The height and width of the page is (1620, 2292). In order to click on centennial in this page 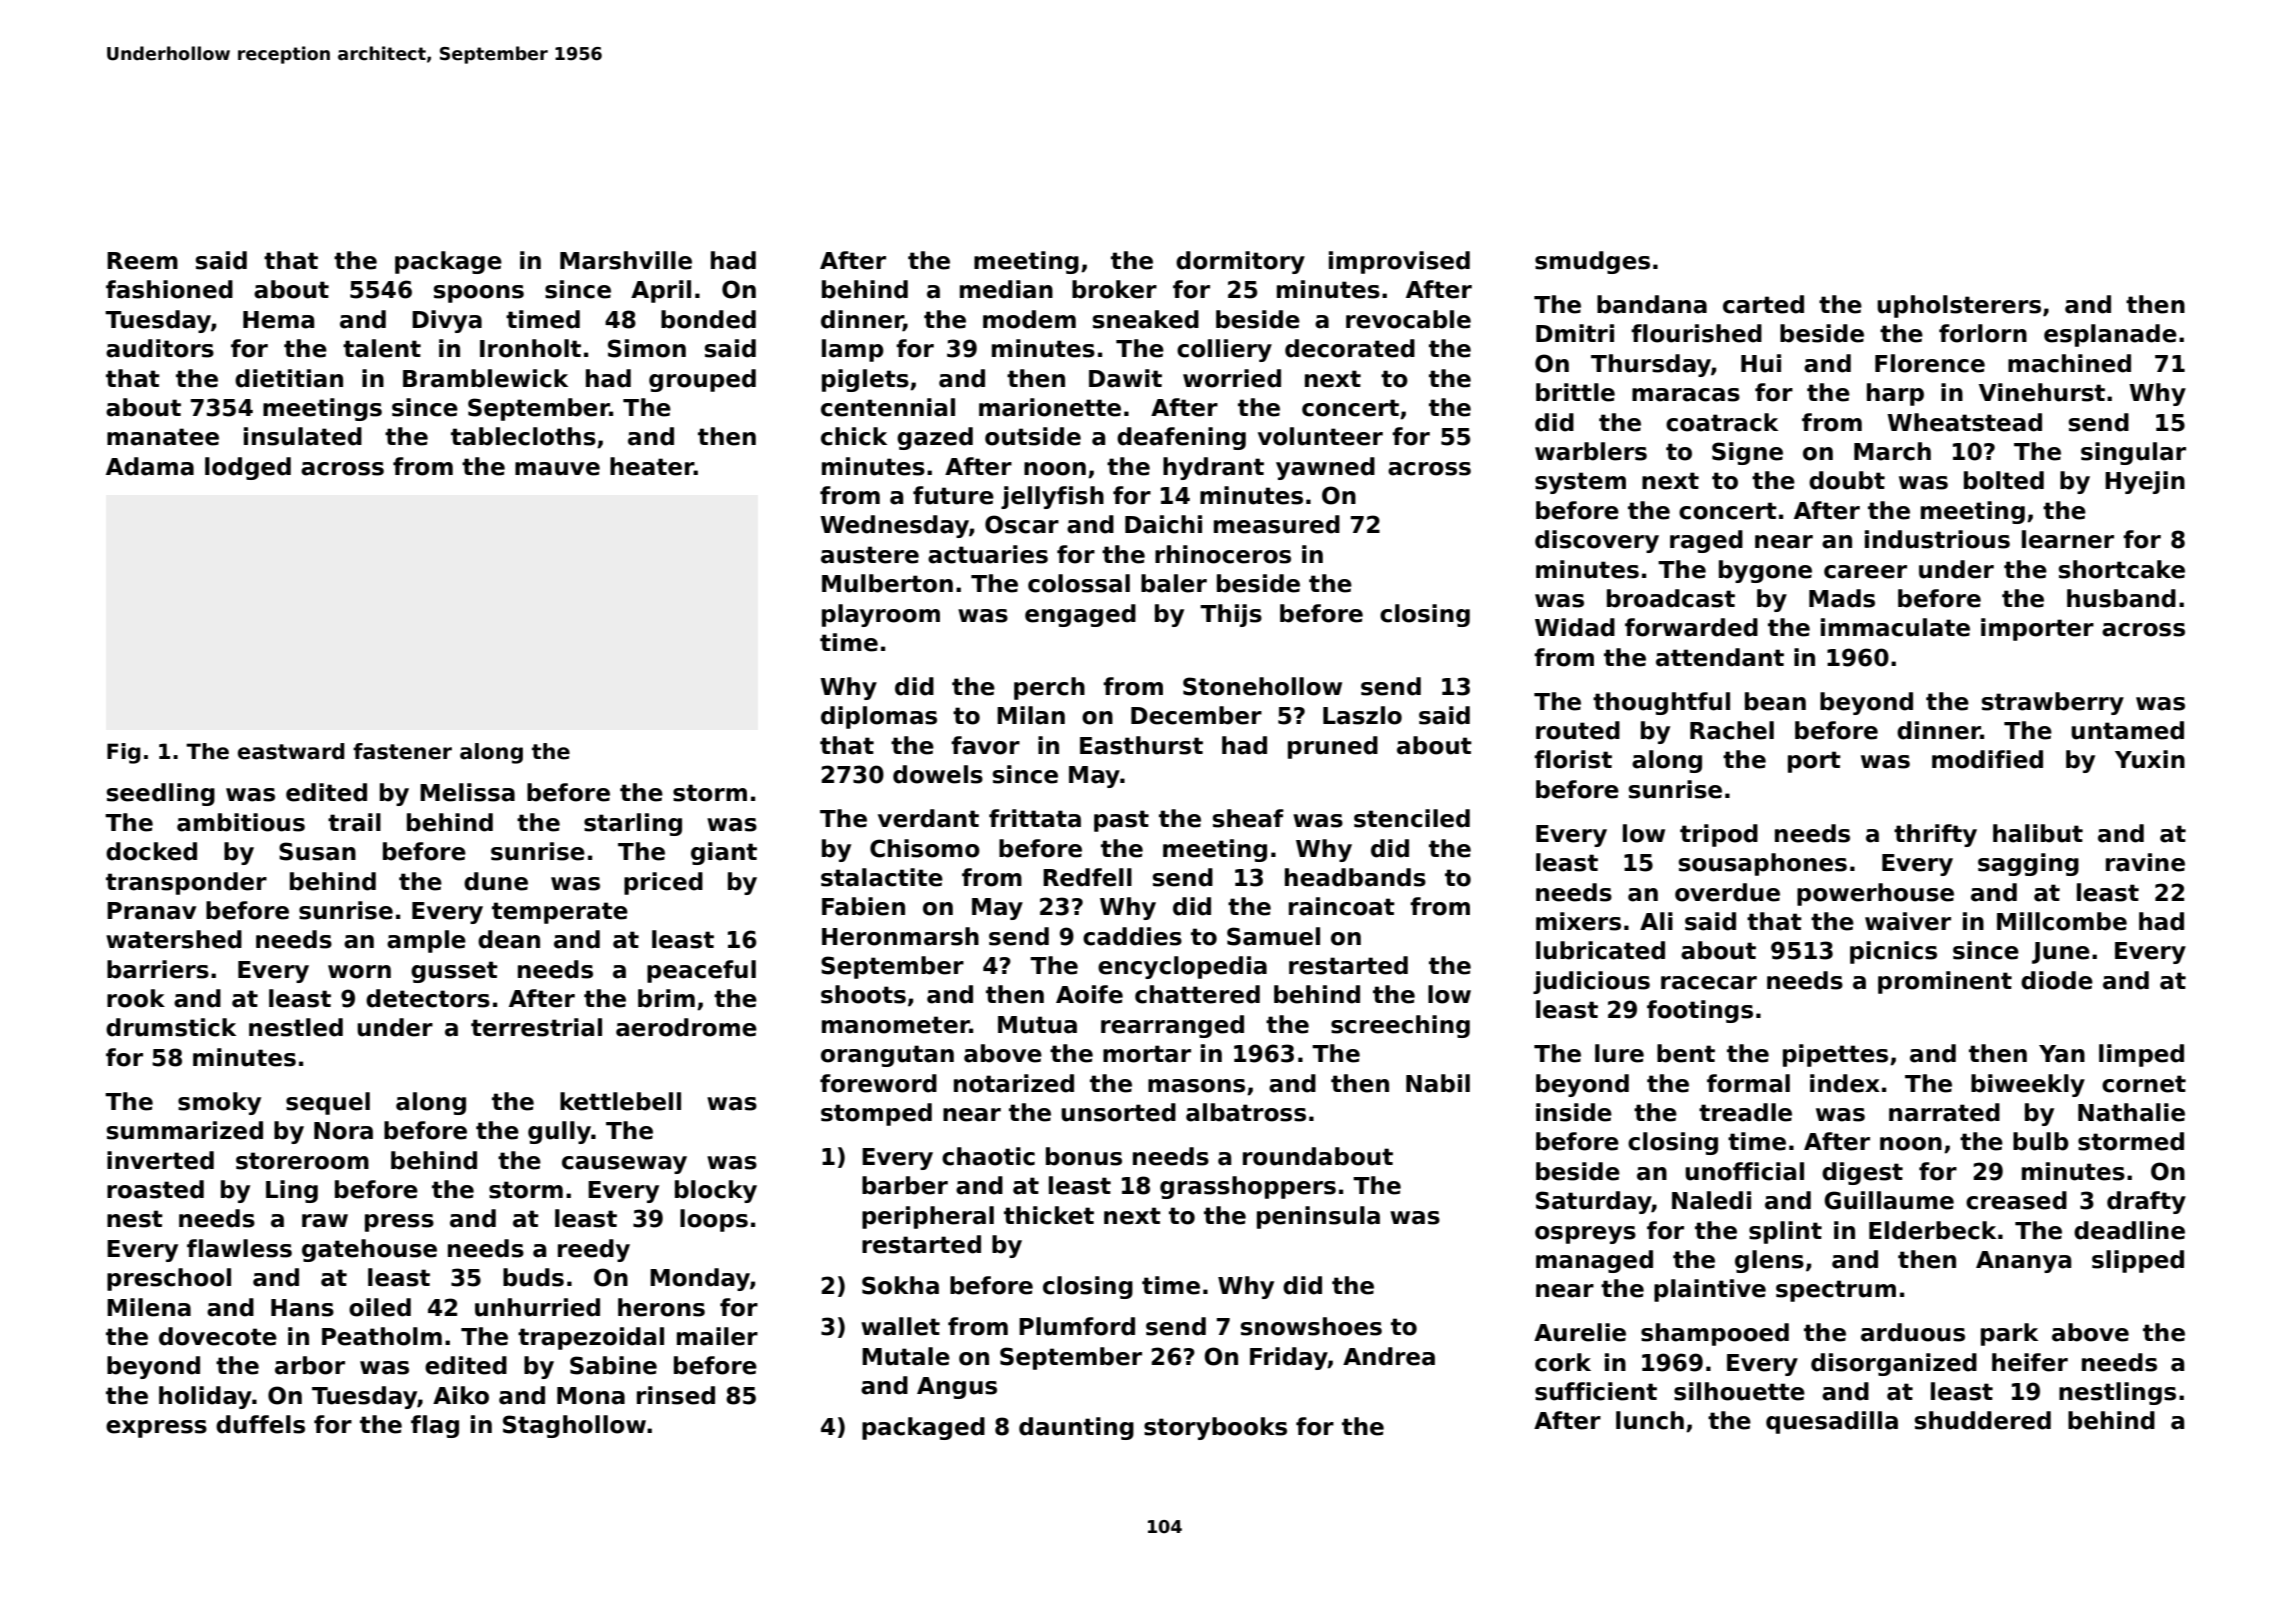, I will do `click(888, 407)`.
